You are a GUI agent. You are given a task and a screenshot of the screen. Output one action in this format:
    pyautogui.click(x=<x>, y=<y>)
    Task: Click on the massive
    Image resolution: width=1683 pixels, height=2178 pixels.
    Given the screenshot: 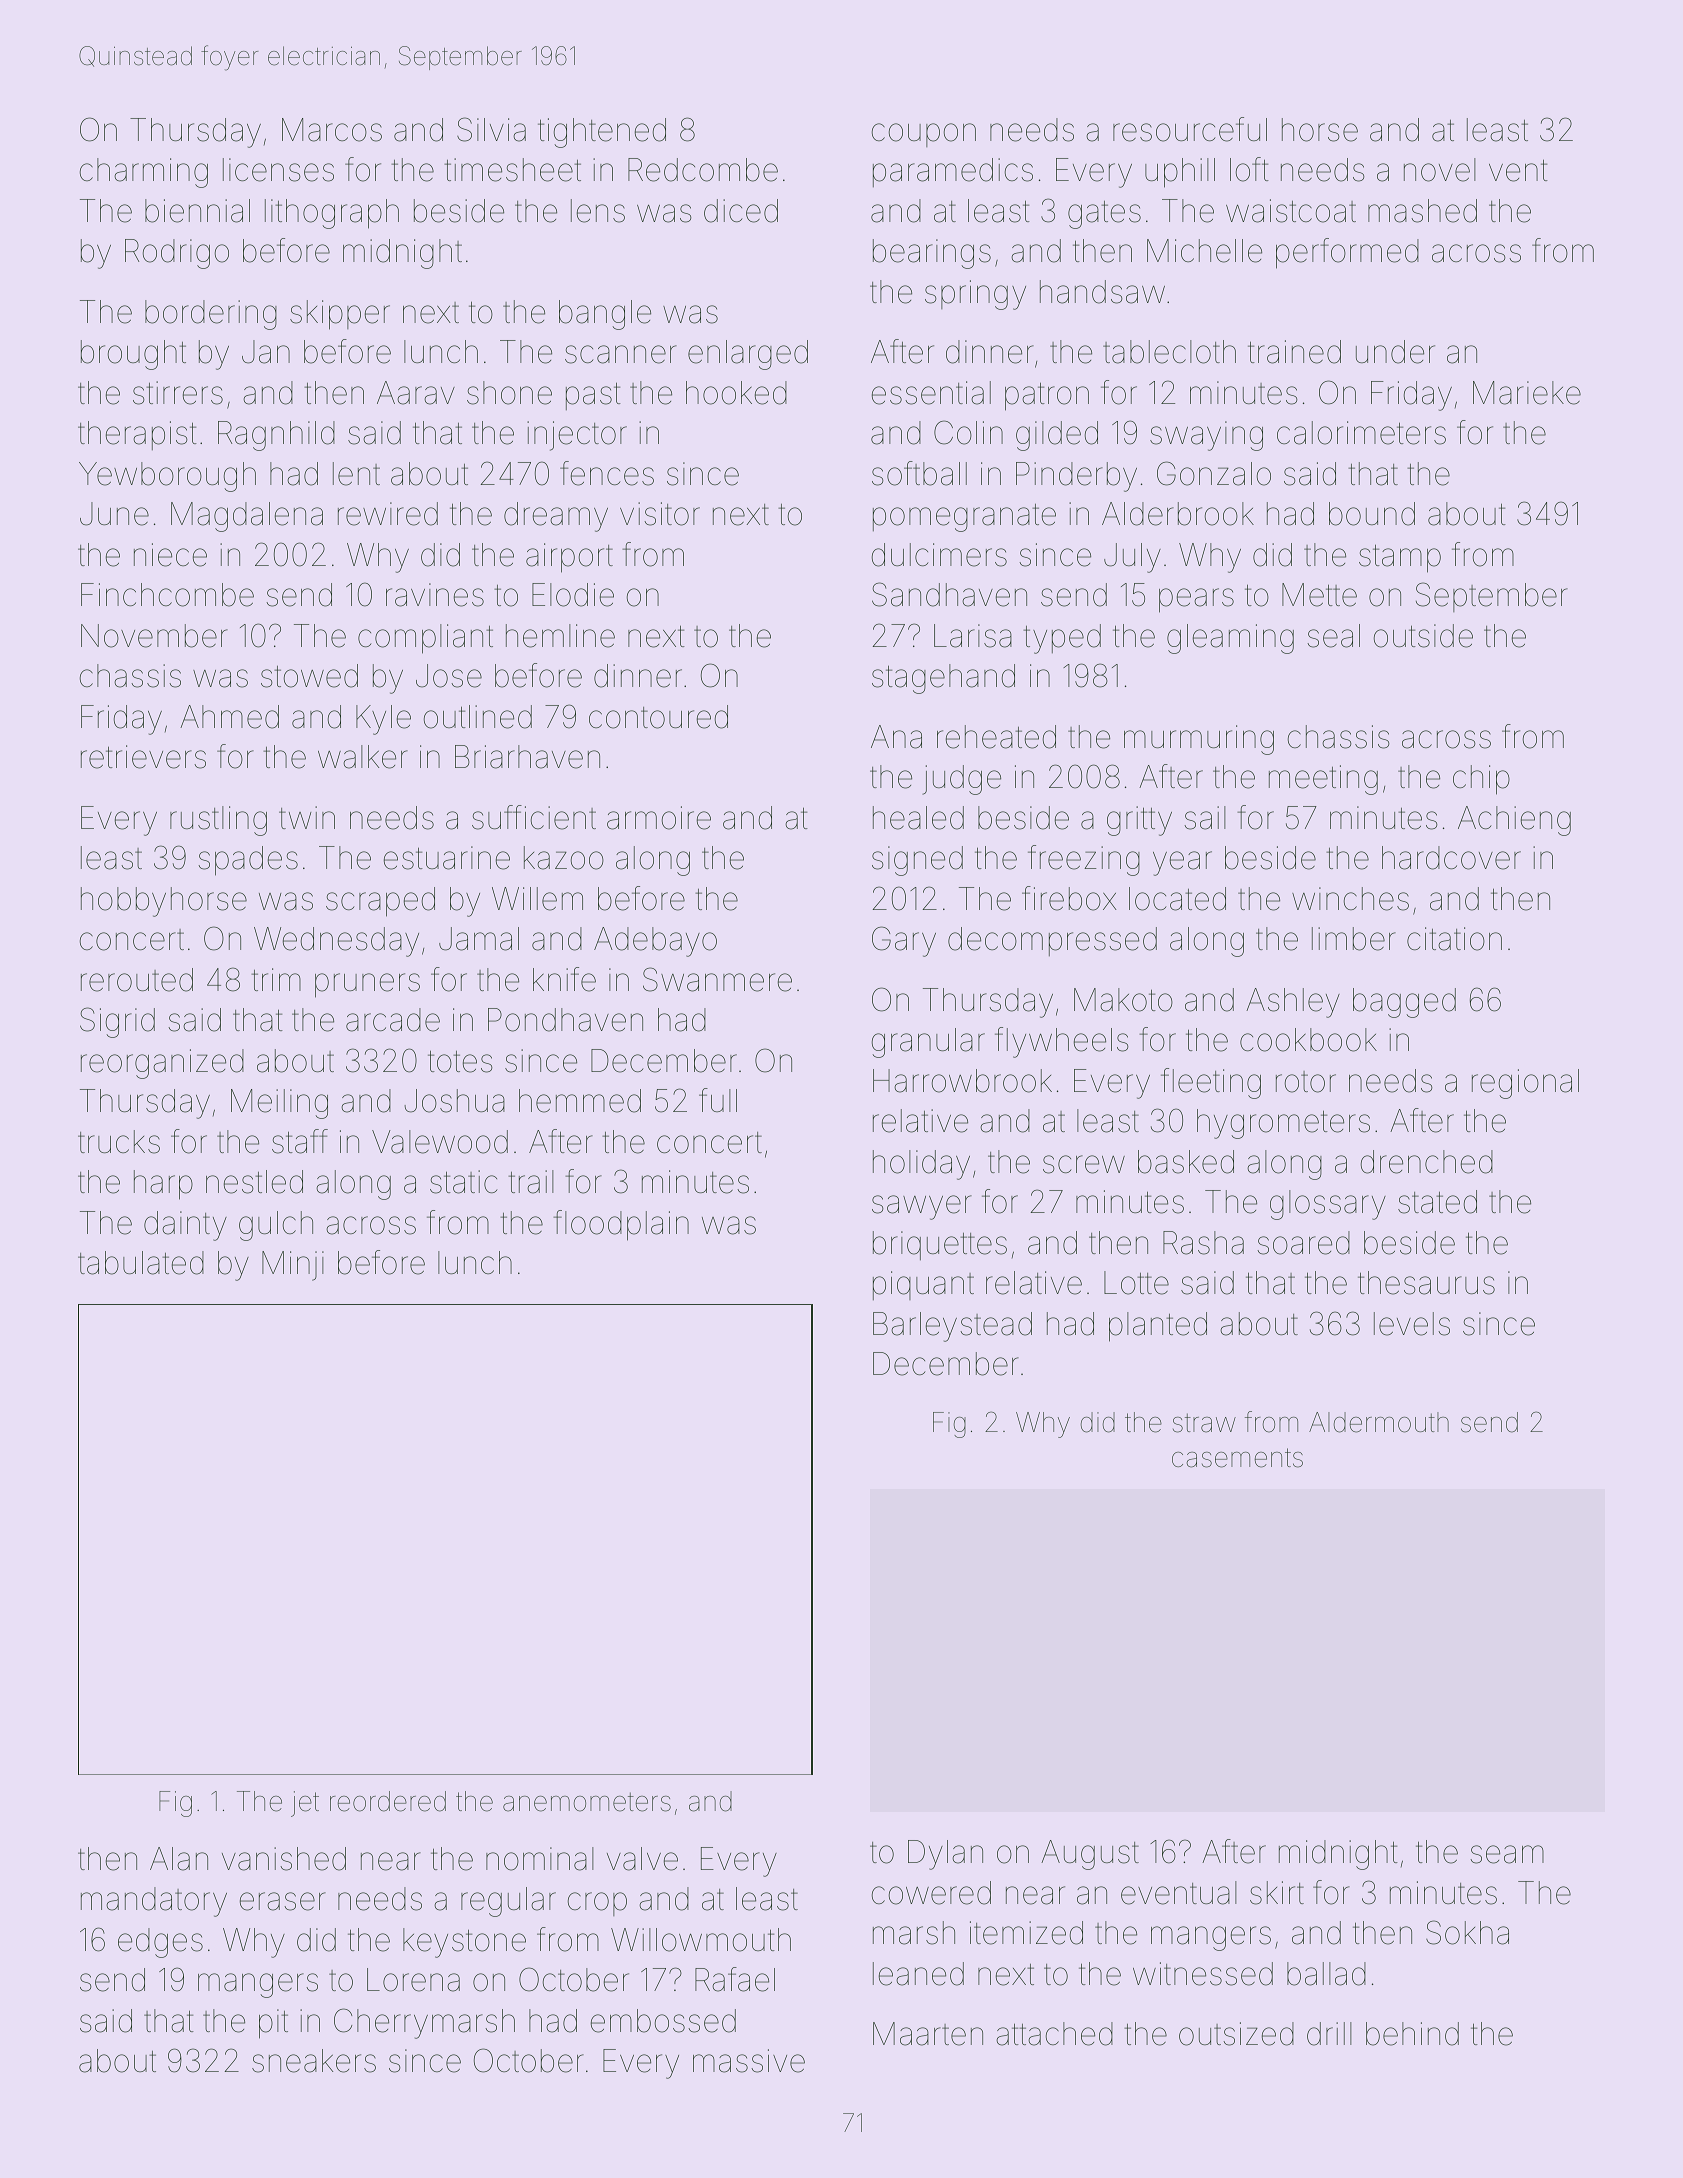 What is the action you would take?
    pyautogui.click(x=749, y=2061)
